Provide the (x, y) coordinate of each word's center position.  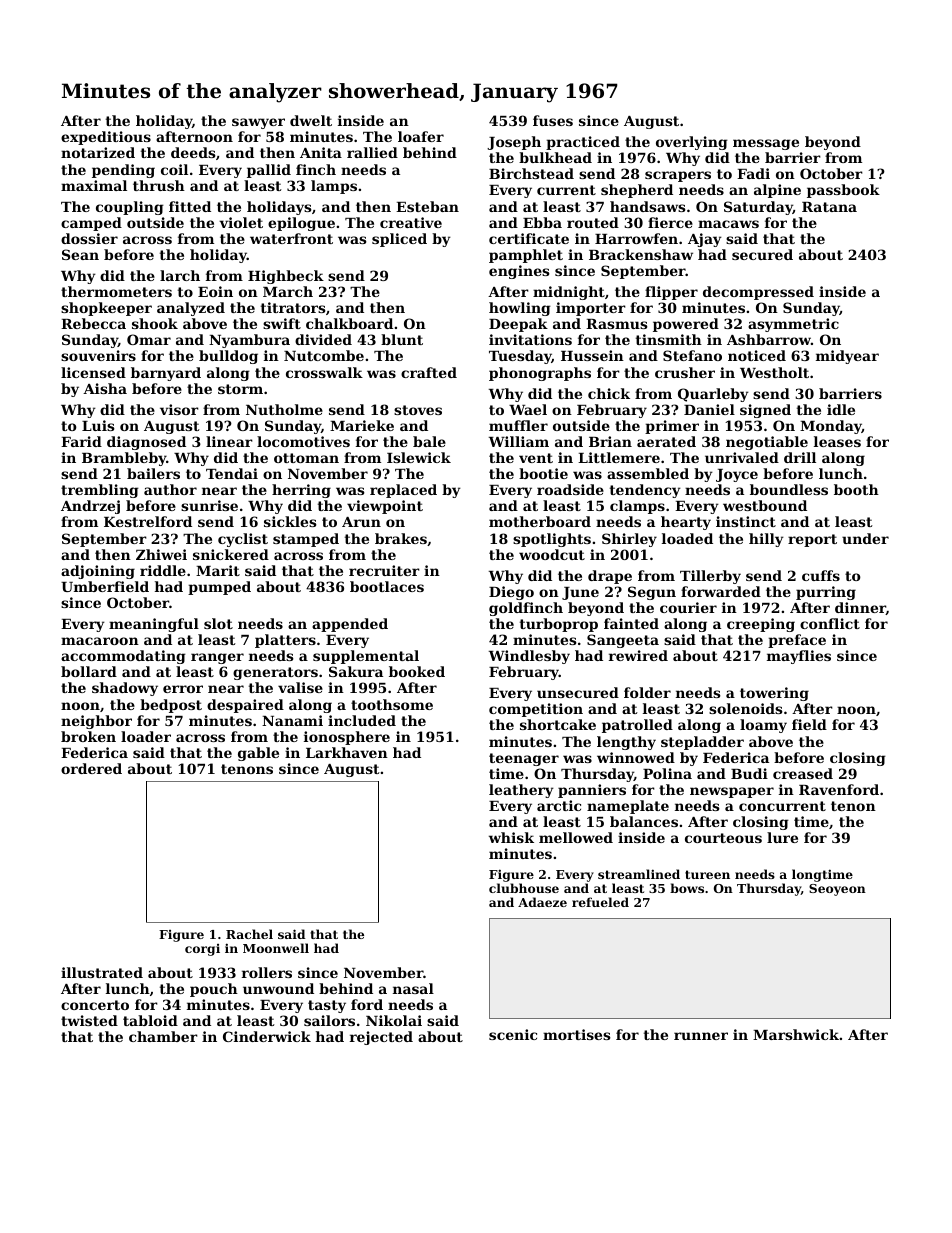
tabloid (150, 1020)
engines (519, 272)
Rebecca (93, 323)
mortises (577, 1034)
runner (701, 1036)
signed (765, 411)
